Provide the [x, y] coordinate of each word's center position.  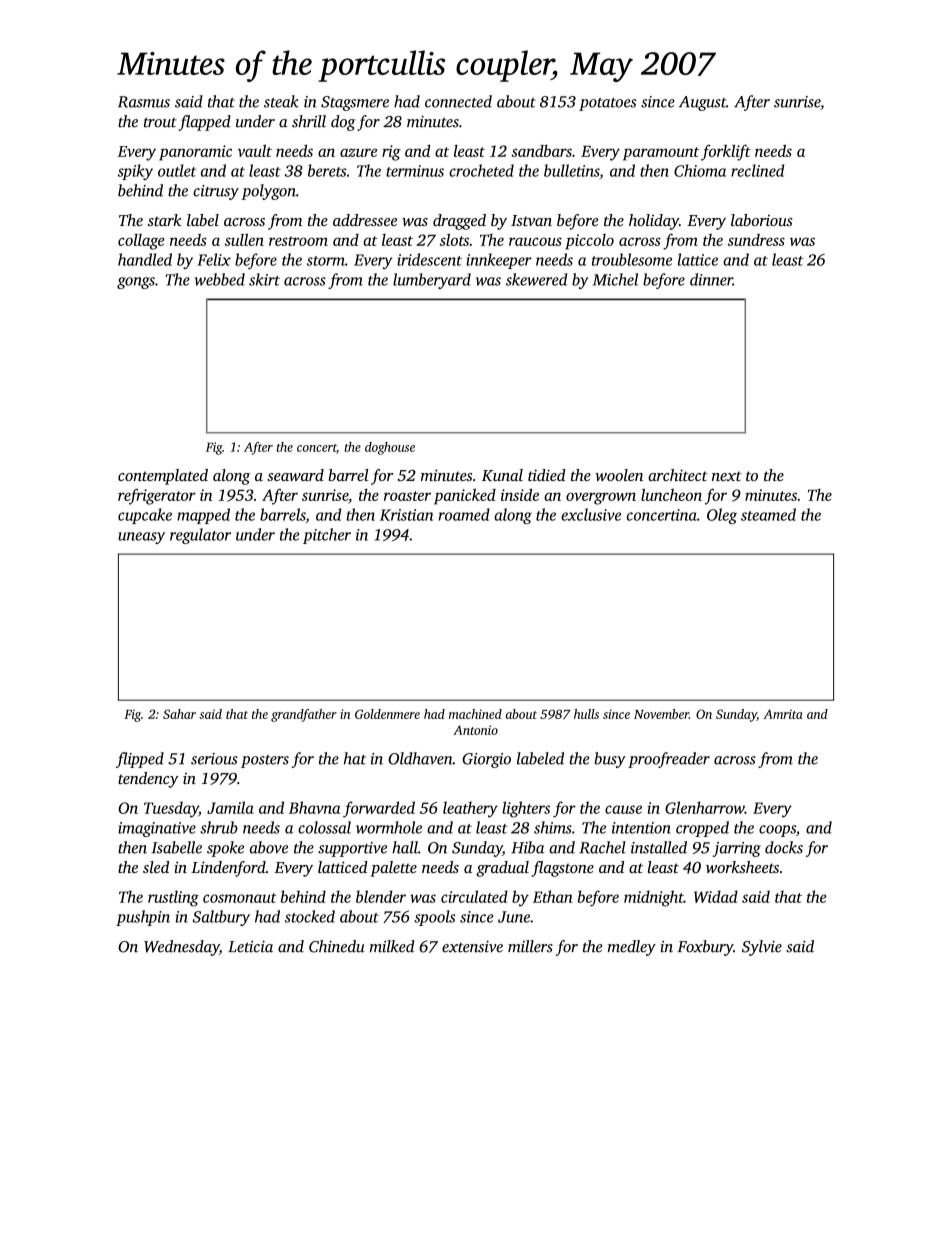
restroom [298, 241]
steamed [768, 514]
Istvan [531, 220]
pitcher [327, 536]
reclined [757, 170]
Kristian [406, 515]
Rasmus [144, 102]
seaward [295, 475]
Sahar [179, 714]
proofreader [669, 760]
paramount [661, 154]
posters [265, 761]
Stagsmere [355, 103]
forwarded [379, 809]
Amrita [783, 714]
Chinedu [337, 946]
